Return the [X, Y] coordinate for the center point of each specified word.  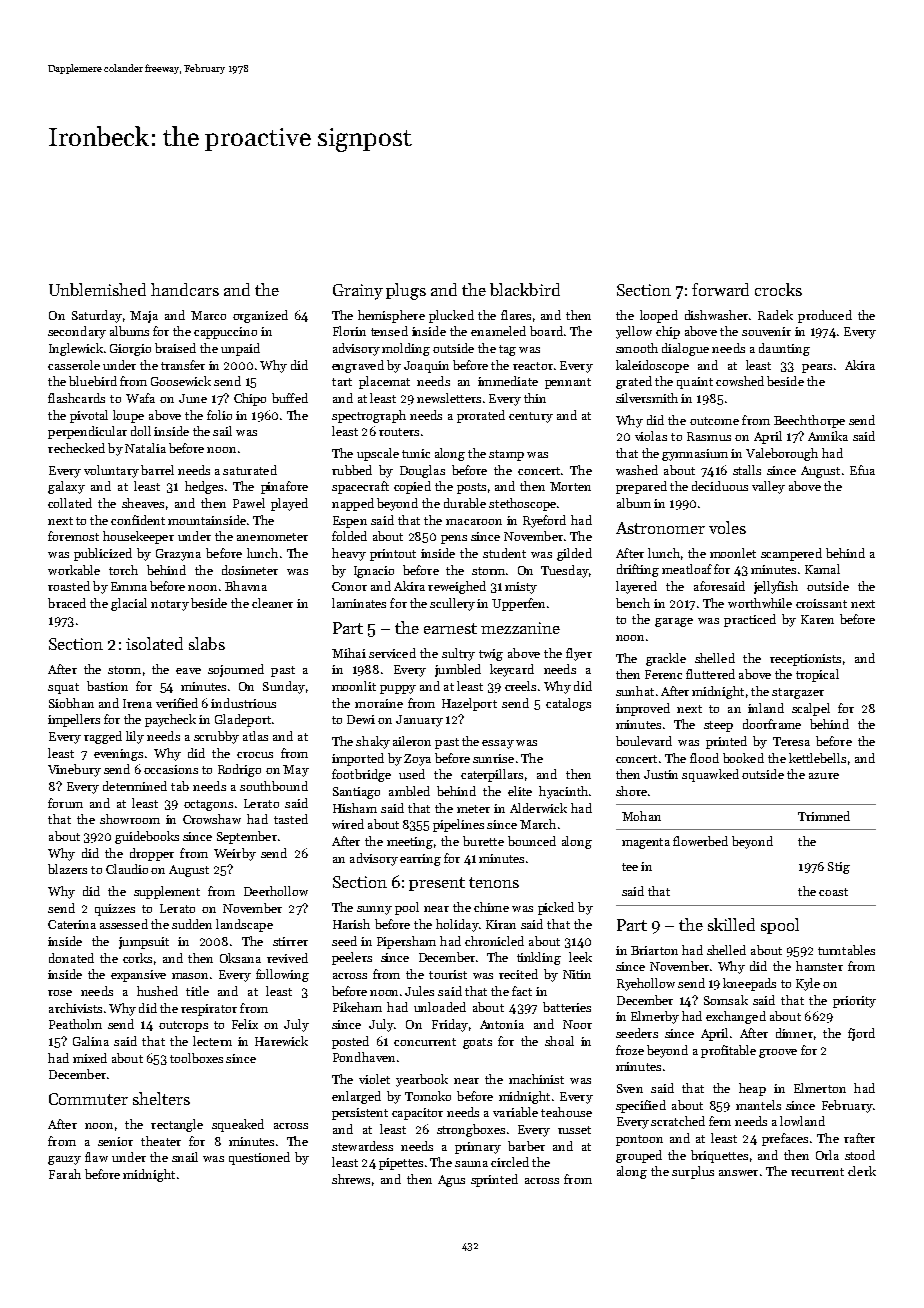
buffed [290, 398]
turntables [846, 950]
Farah [65, 1174]
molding [406, 349]
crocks [778, 289]
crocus [255, 755]
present [437, 884]
